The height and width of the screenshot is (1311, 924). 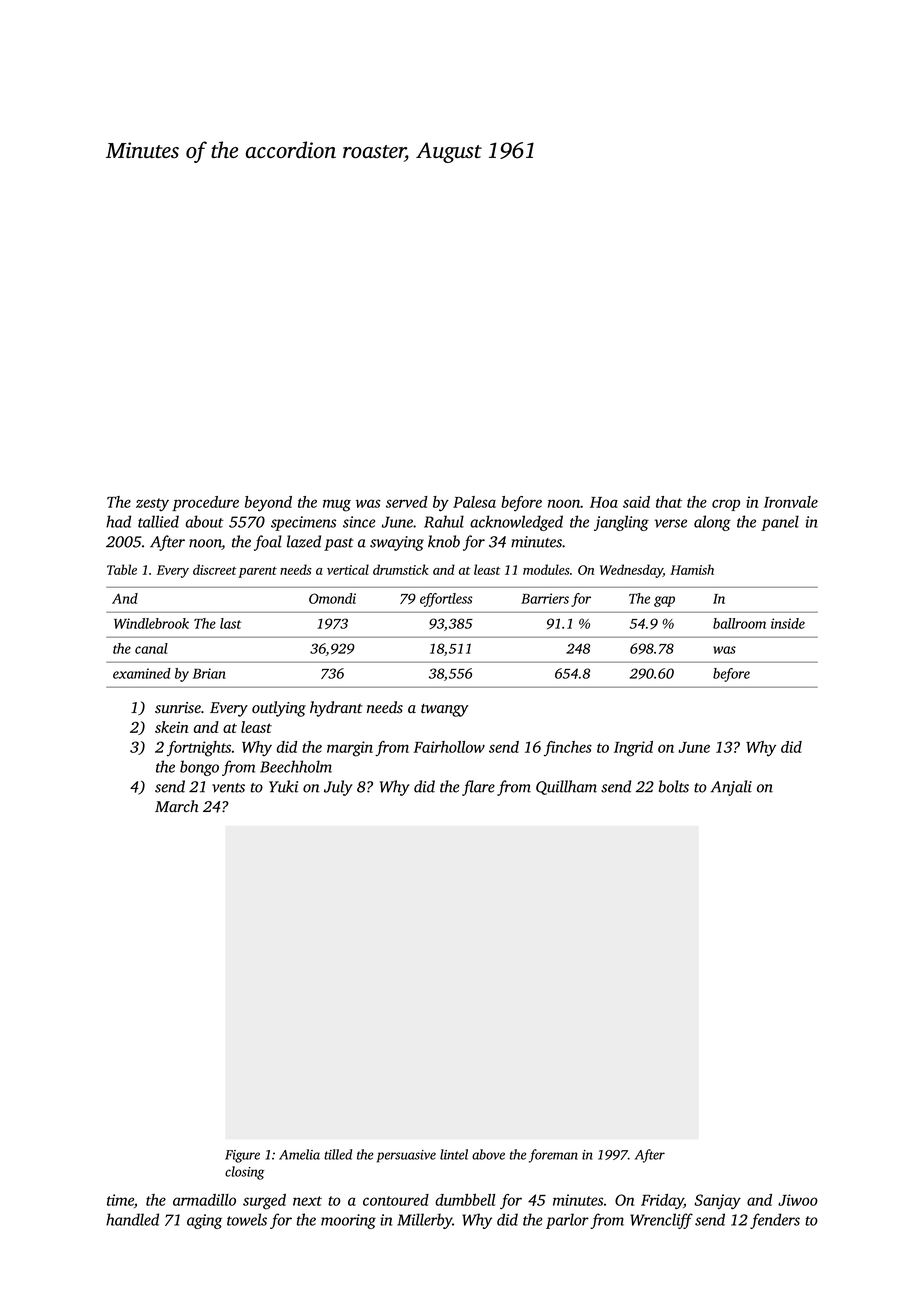 I want to click on foreman, so click(x=553, y=1156).
